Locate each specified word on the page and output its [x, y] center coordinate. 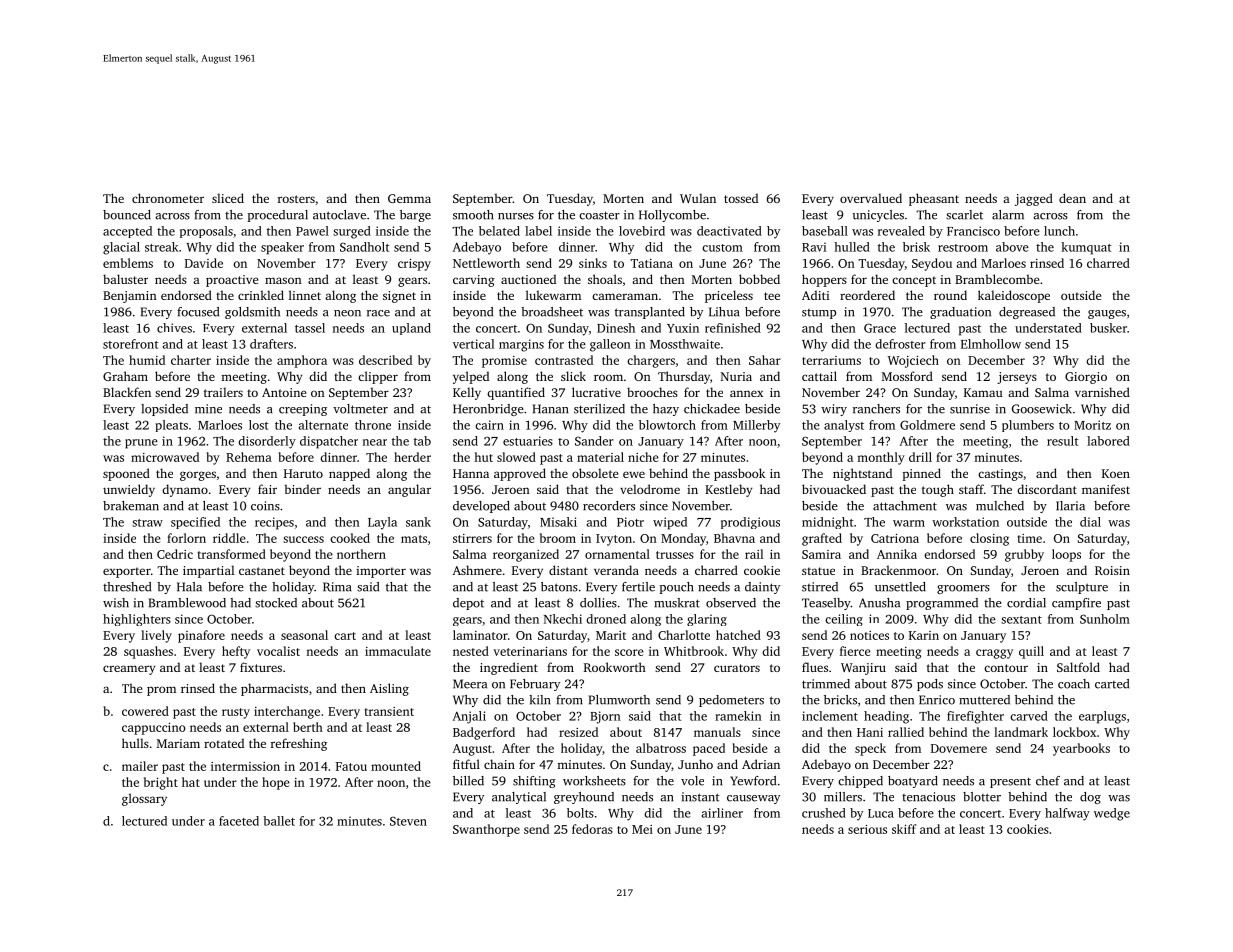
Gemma [409, 198]
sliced [228, 198]
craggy [994, 654]
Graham [125, 376]
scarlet [964, 215]
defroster [900, 344]
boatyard [913, 782]
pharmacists [274, 689]
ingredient [509, 668]
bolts [580, 813]
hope [276, 783]
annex [746, 393]
